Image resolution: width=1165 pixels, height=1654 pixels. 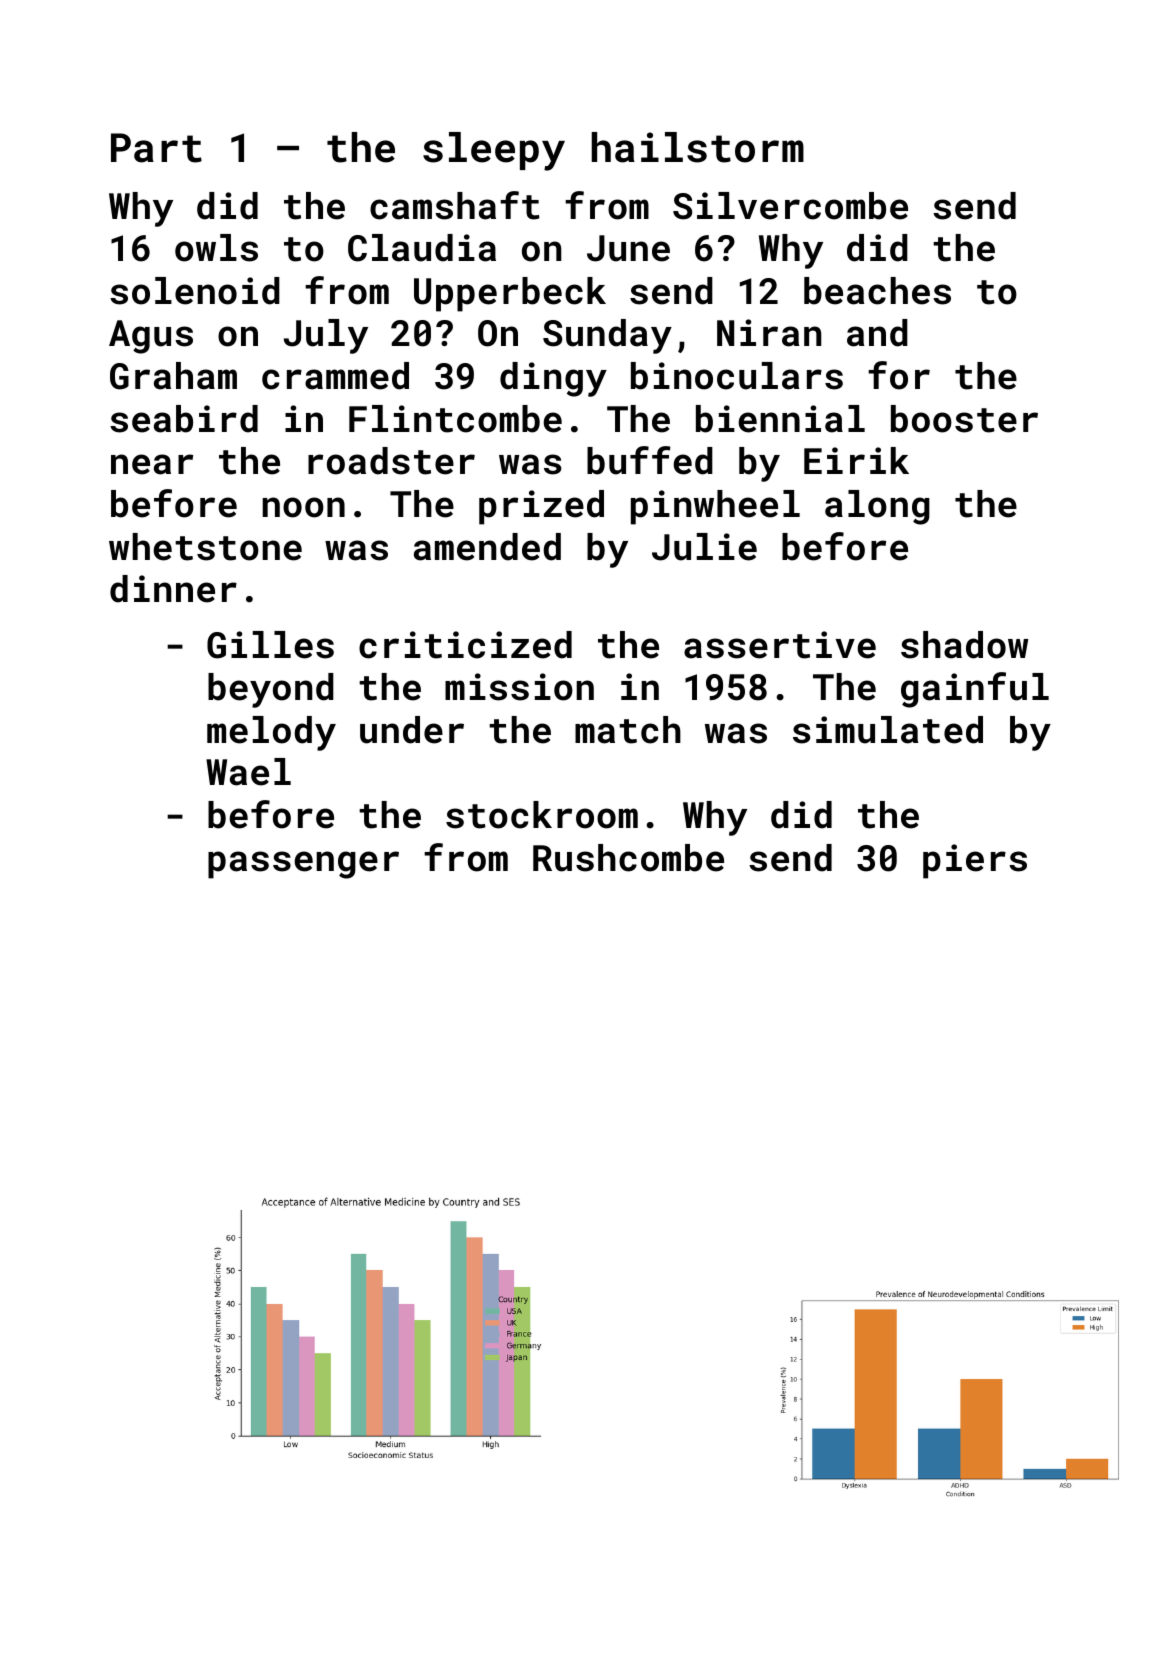 I want to click on piers, so click(x=975, y=861).
